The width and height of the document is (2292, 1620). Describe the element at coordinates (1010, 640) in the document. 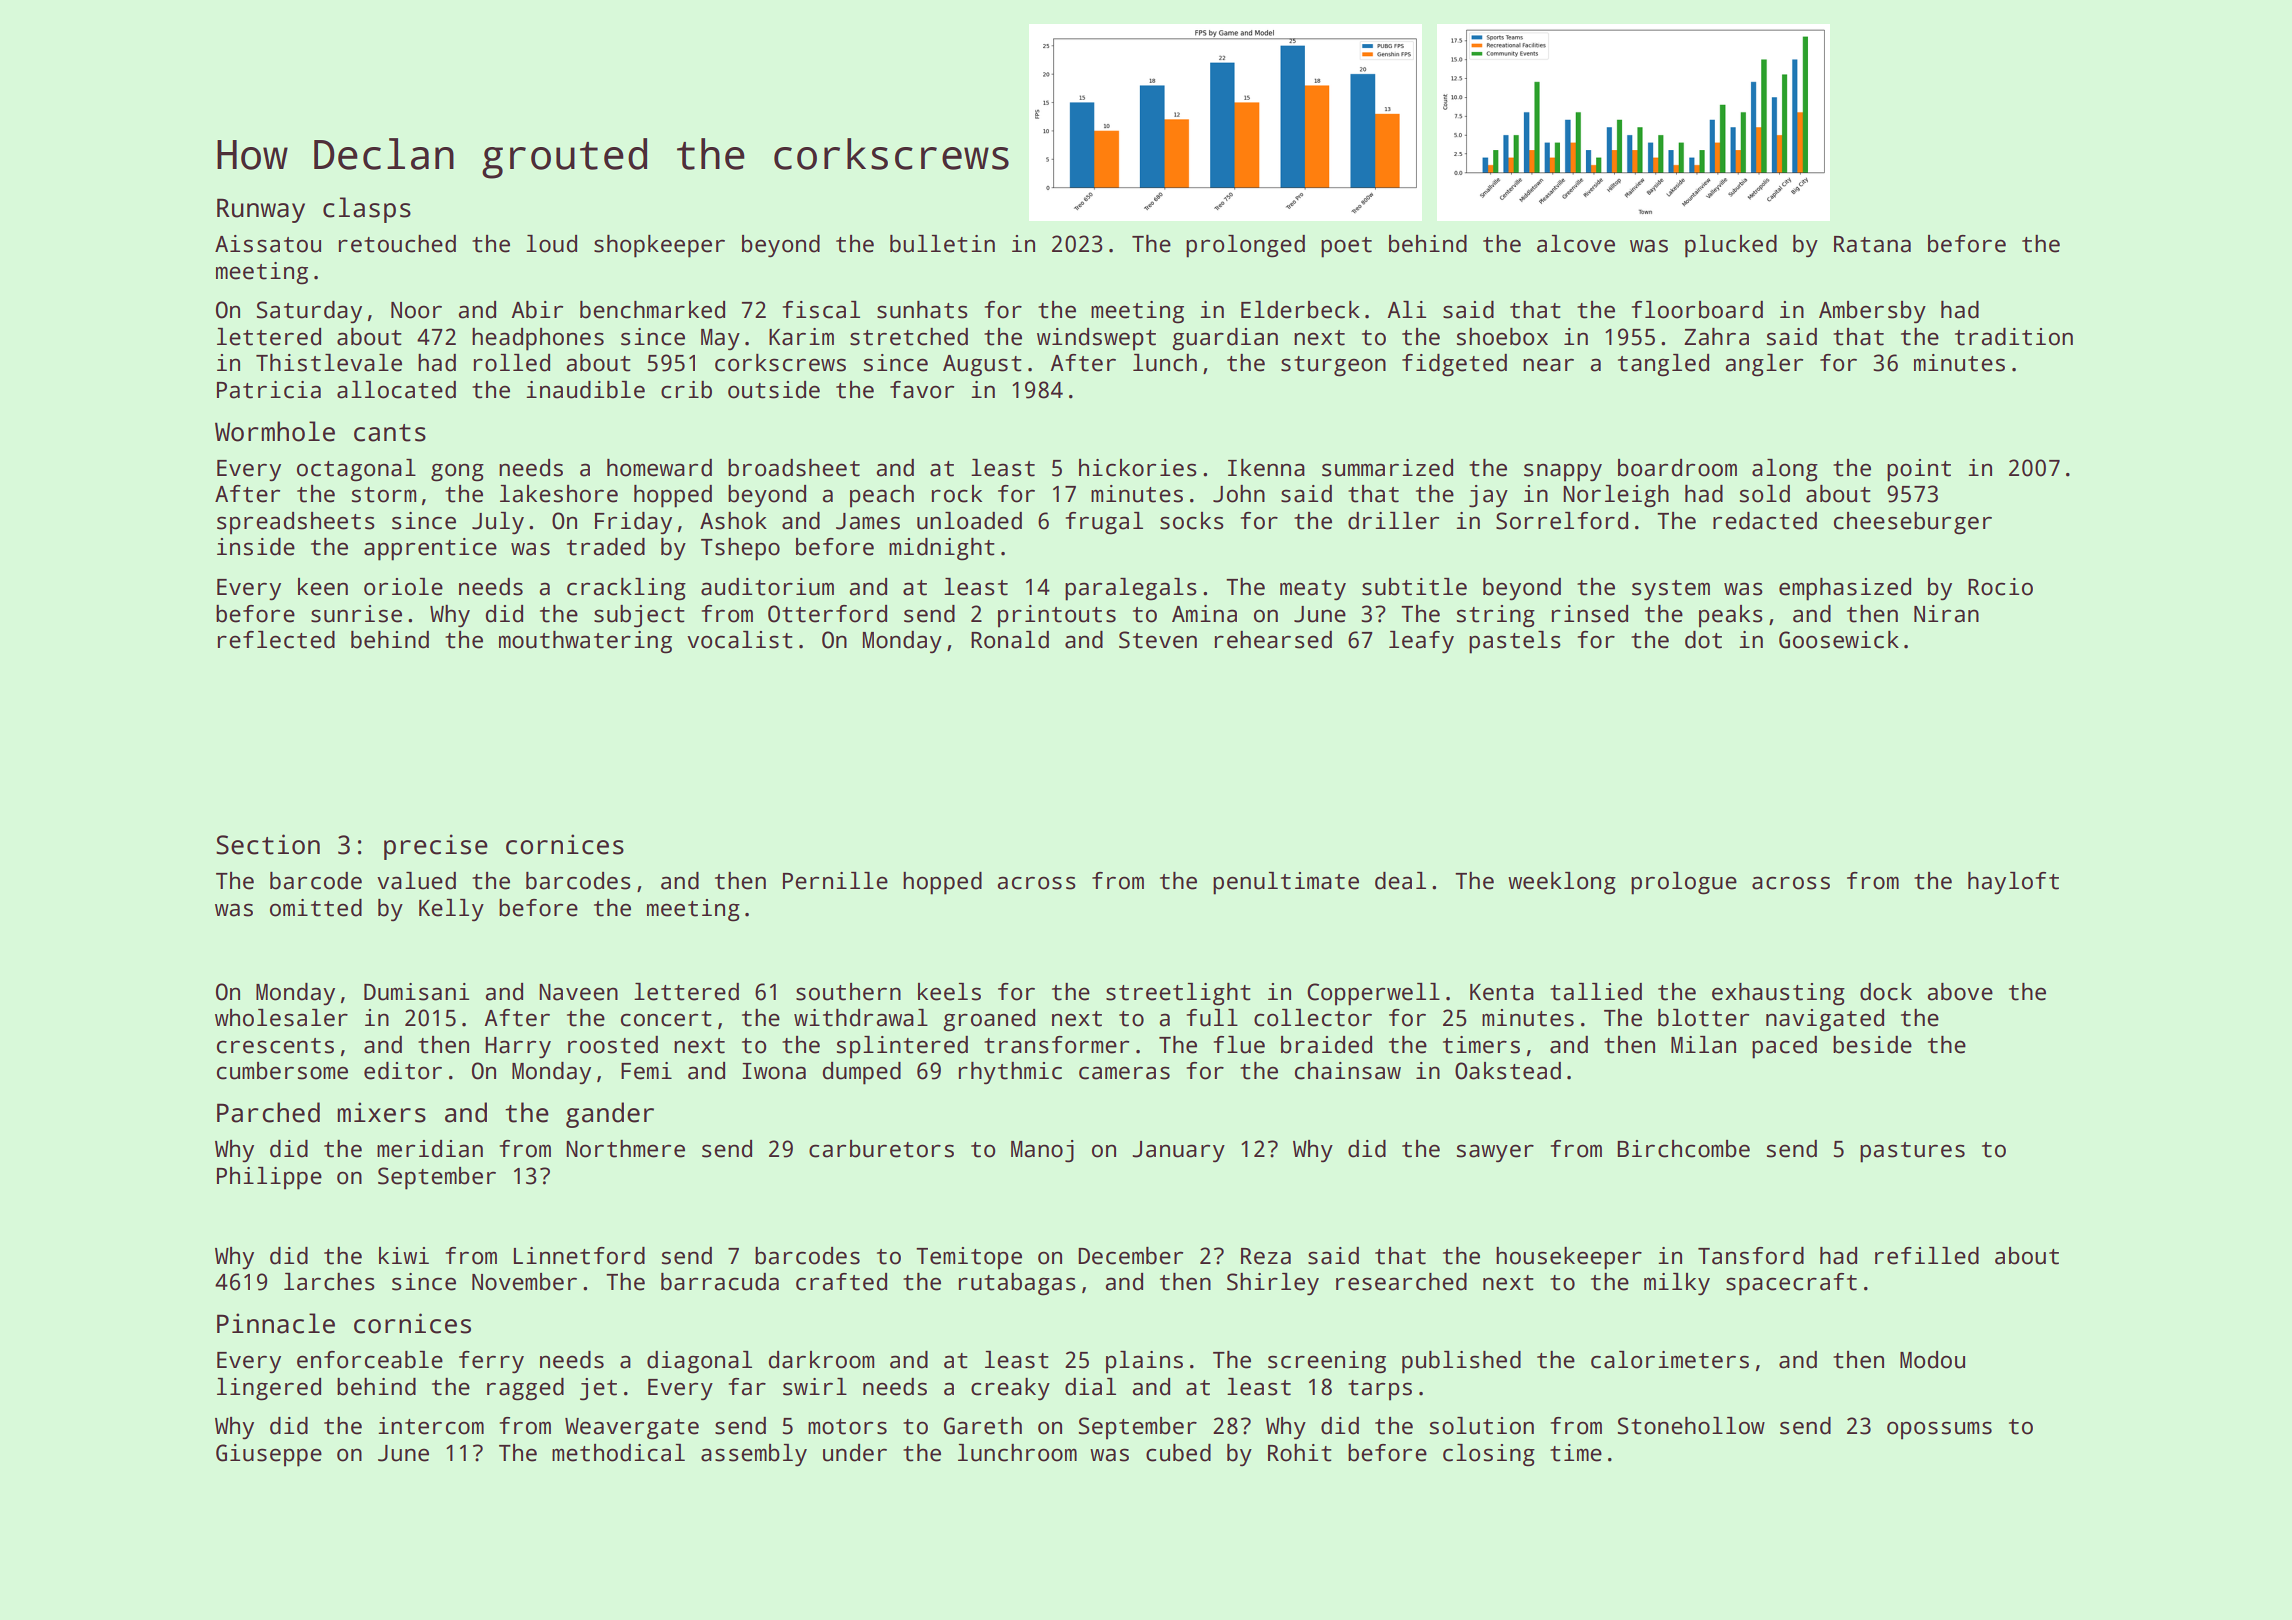

I see `Ronald` at that location.
